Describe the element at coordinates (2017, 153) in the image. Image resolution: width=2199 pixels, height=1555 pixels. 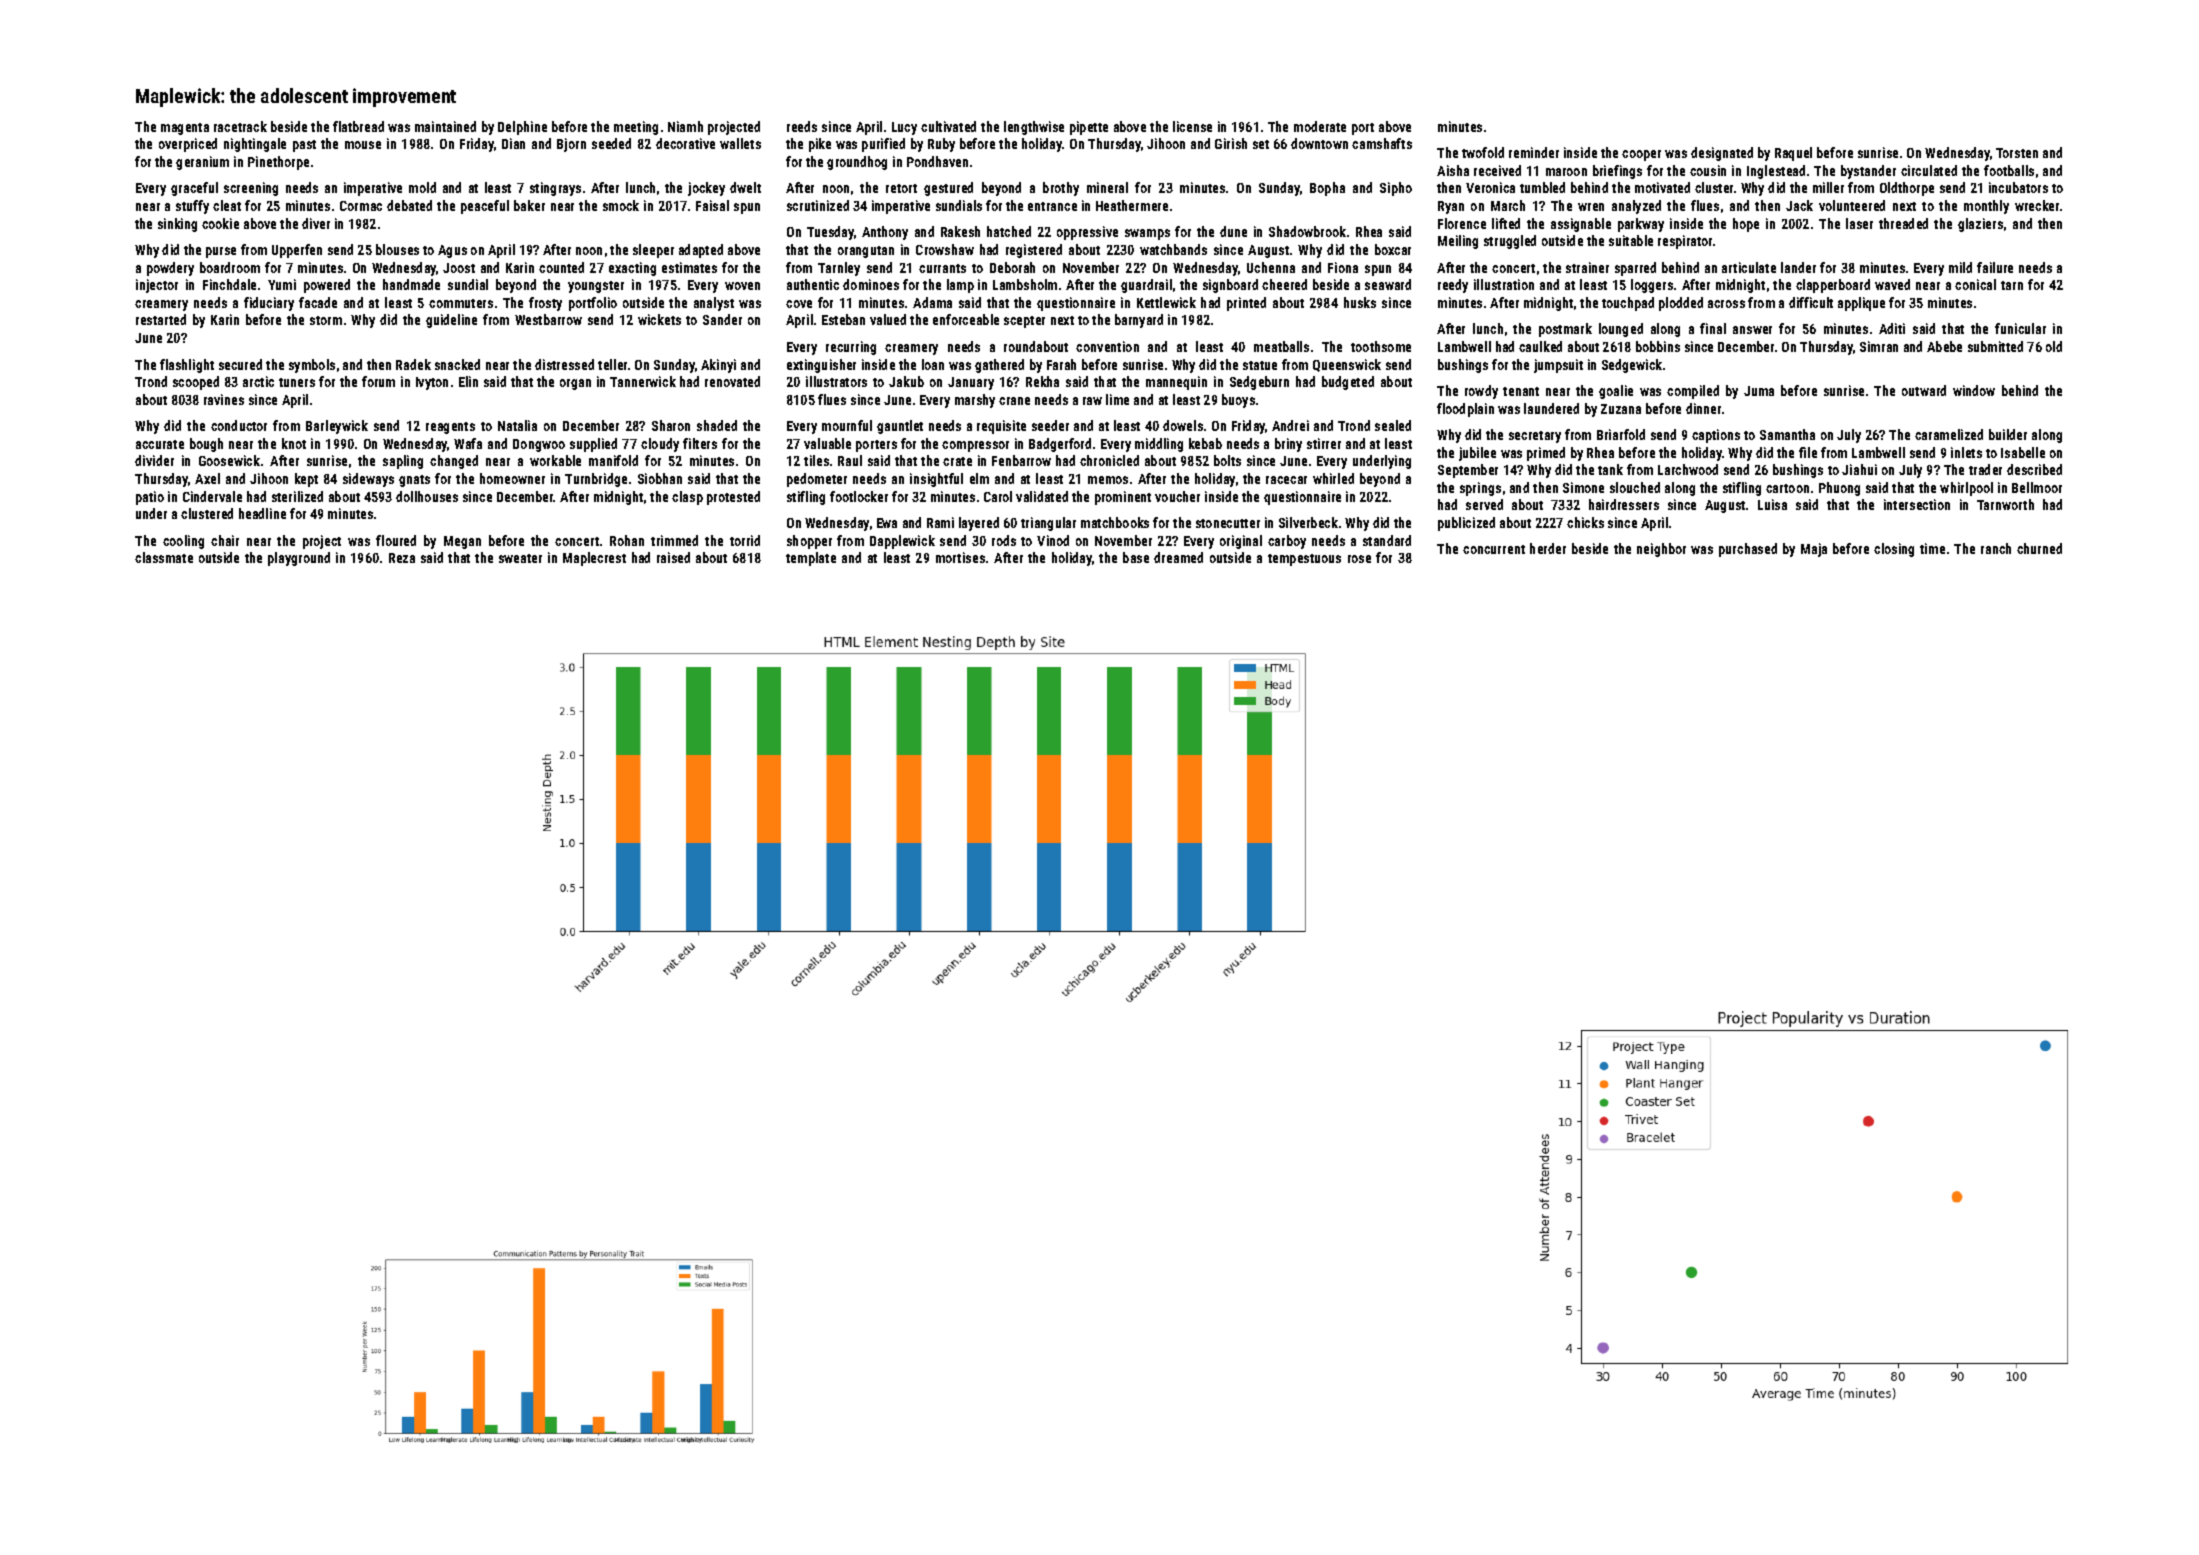
I see `Torsten` at that location.
